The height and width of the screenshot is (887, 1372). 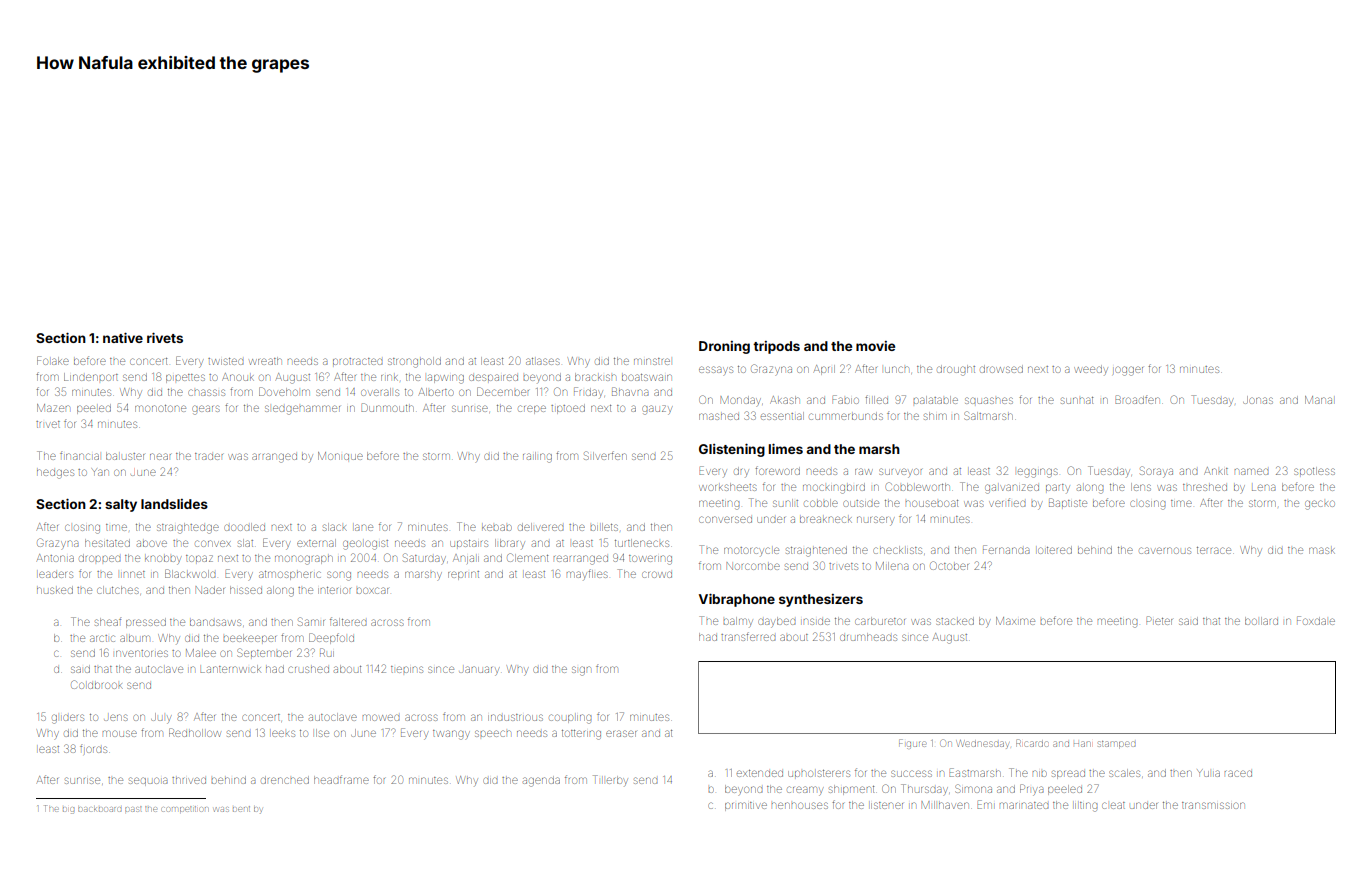 I want to click on monotone, so click(x=160, y=408).
